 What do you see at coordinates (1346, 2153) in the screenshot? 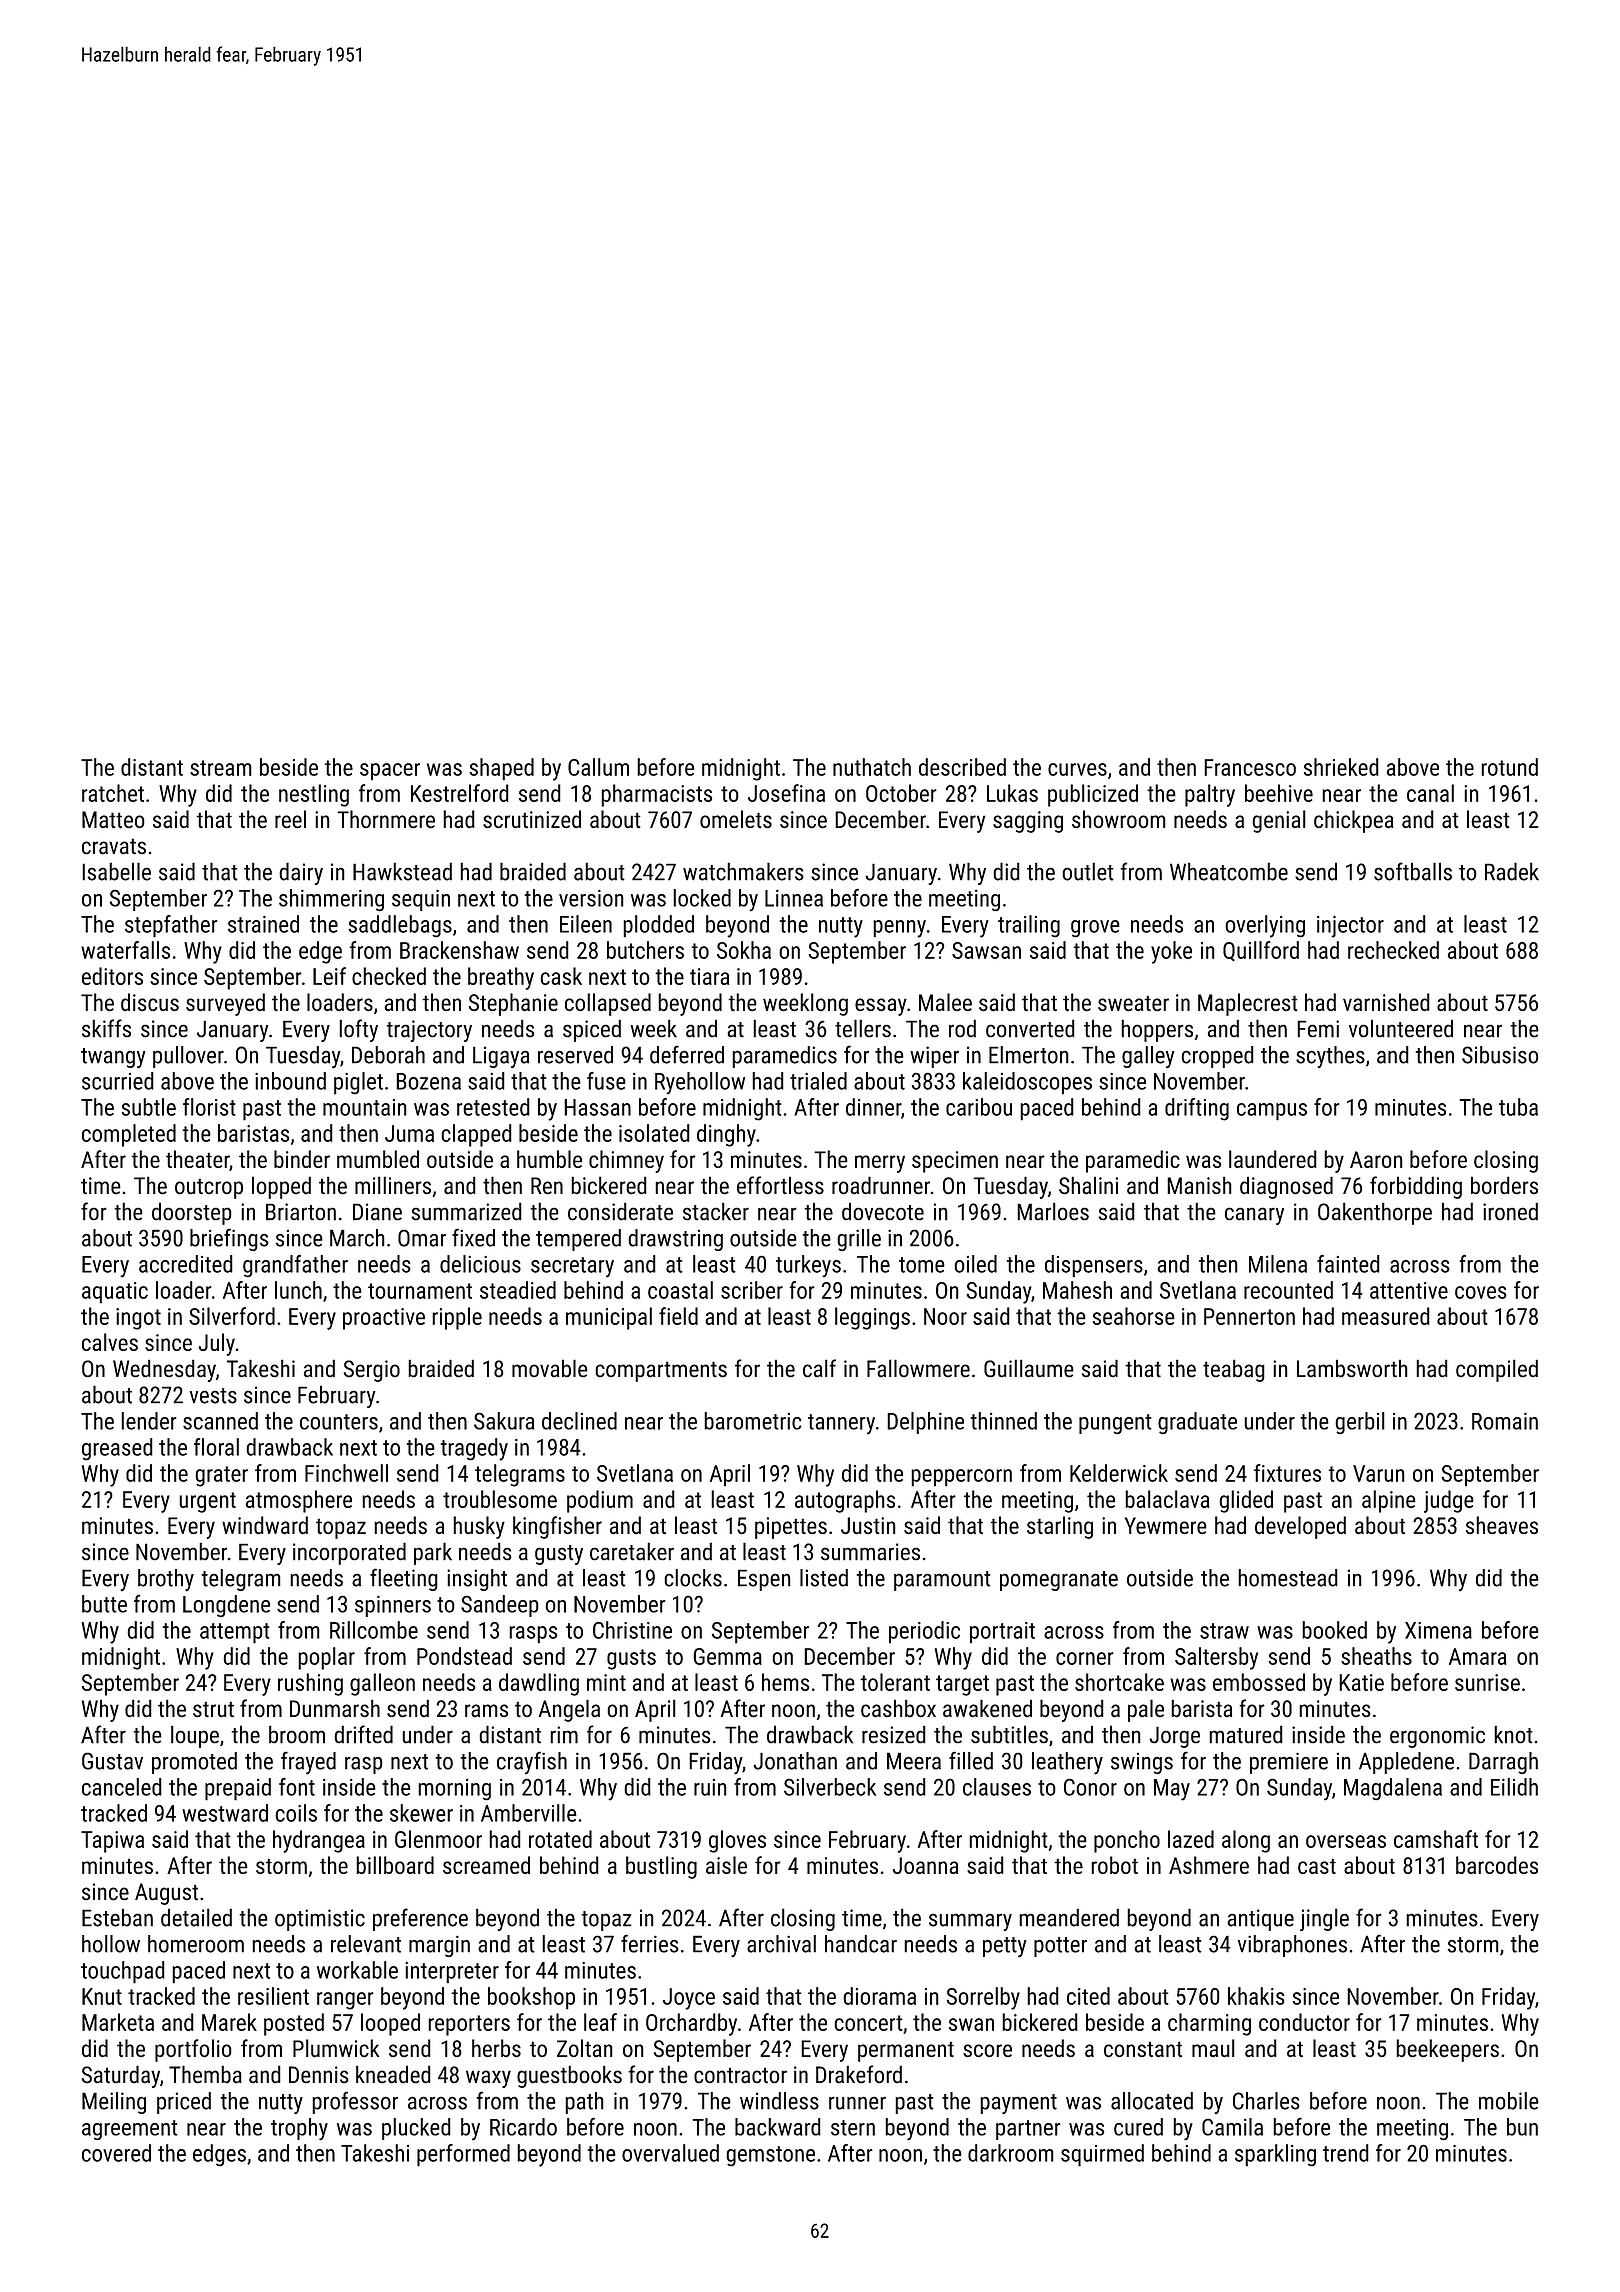
I see `trend` at bounding box center [1346, 2153].
